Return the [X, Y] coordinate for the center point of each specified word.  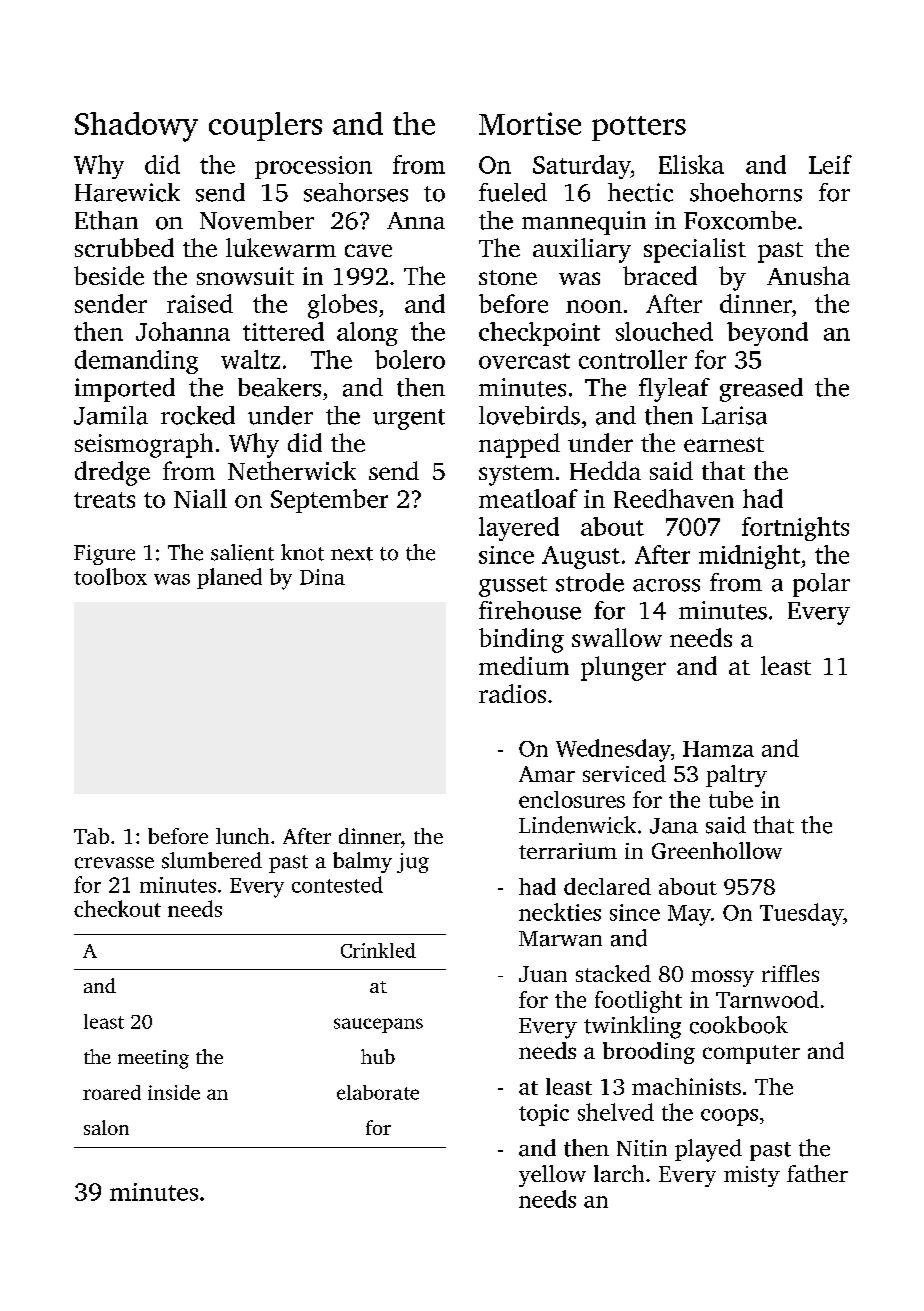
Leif [830, 164]
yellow [552, 1176]
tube [731, 799]
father [817, 1173]
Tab [91, 836]
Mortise [530, 123]
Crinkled [378, 950]
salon [106, 1127]
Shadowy [136, 127]
